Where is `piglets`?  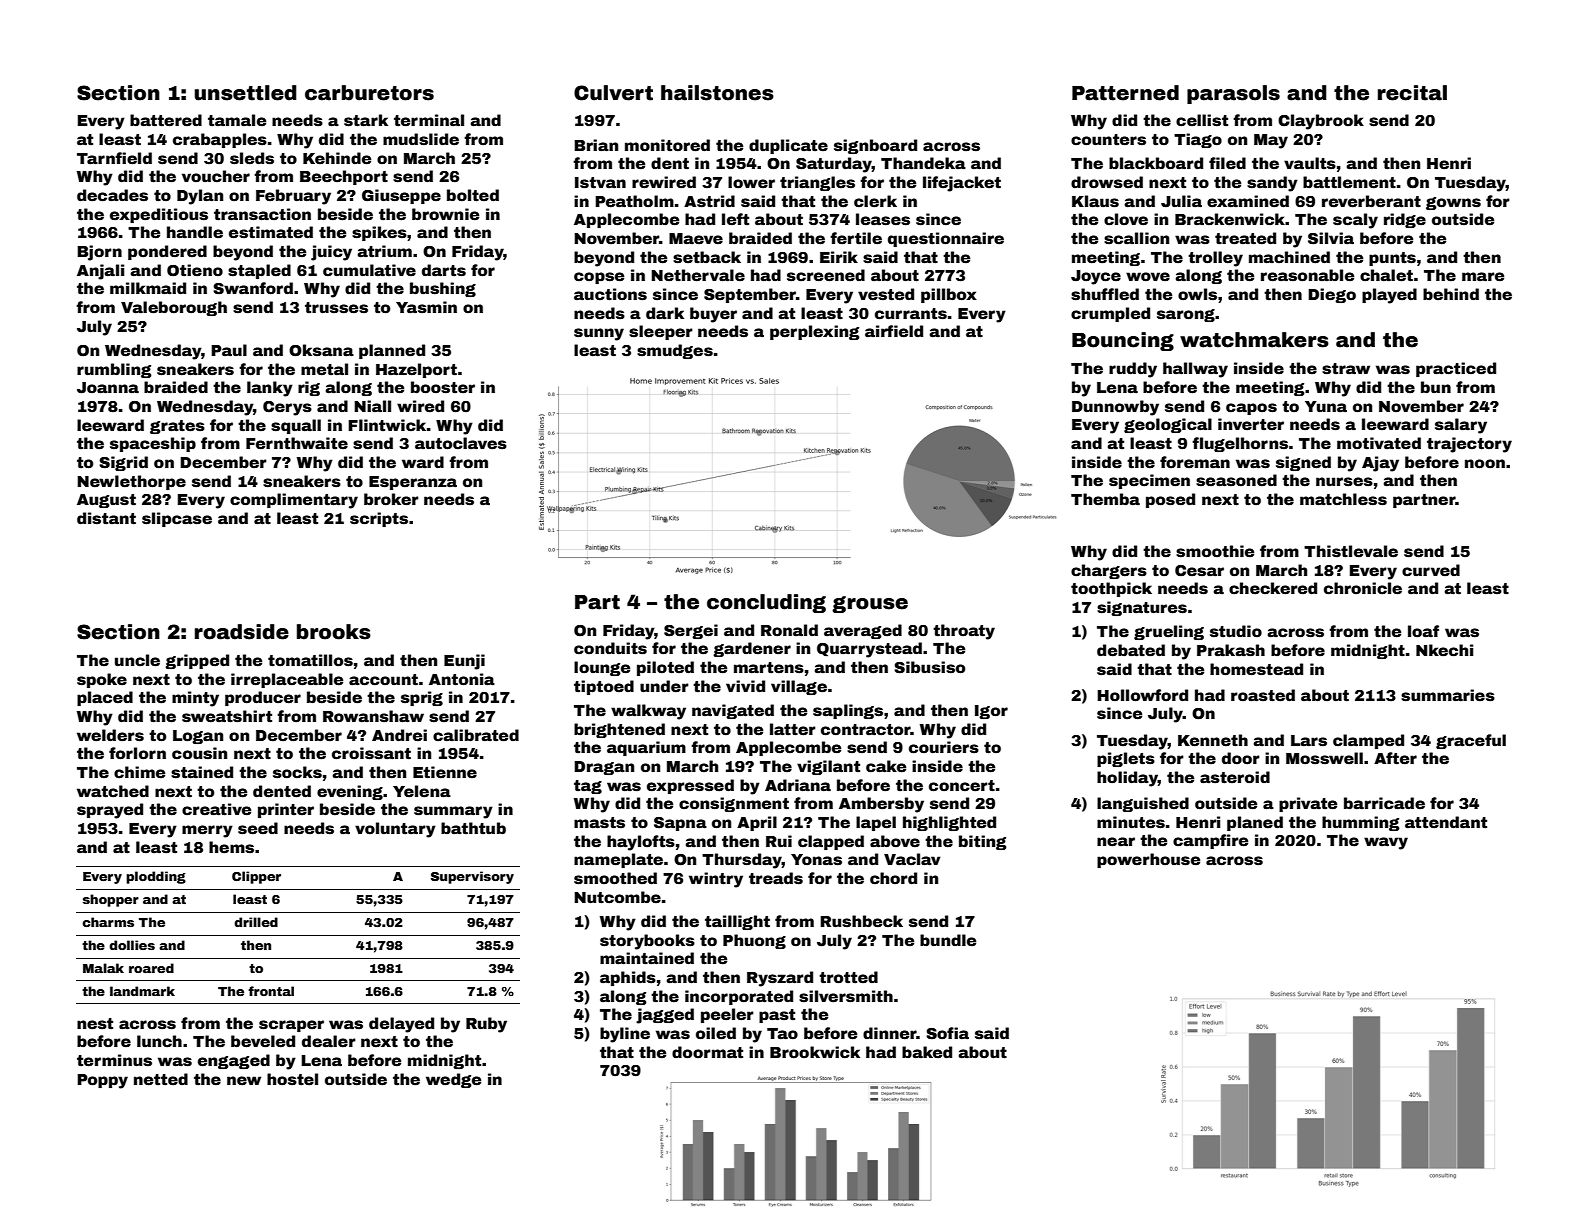 piglets is located at coordinates (1126, 759).
